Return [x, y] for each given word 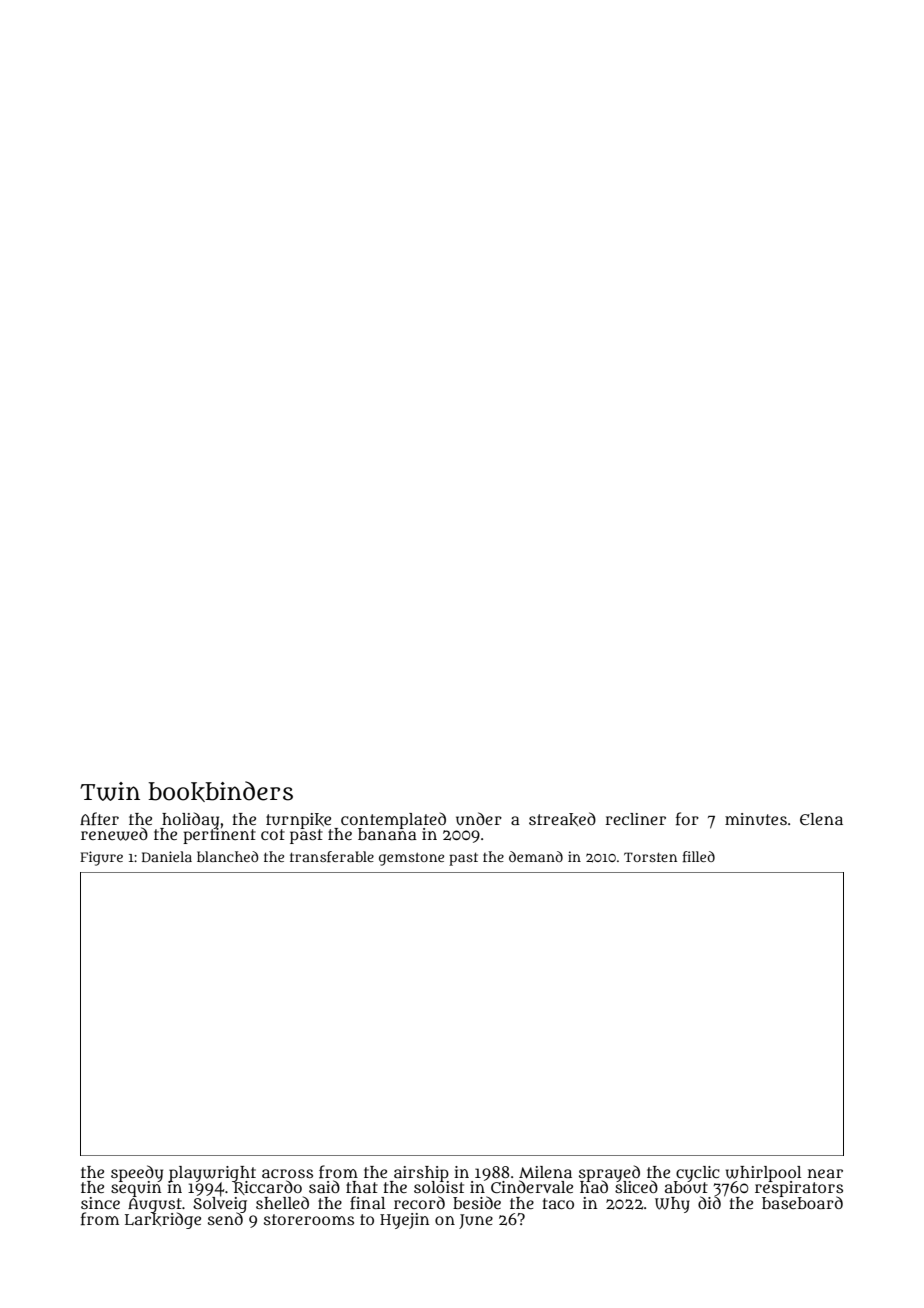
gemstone [411, 859]
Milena [545, 1172]
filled [699, 856]
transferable [332, 856]
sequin [136, 1189]
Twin [110, 791]
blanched [228, 856]
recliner [635, 819]
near [825, 1173]
